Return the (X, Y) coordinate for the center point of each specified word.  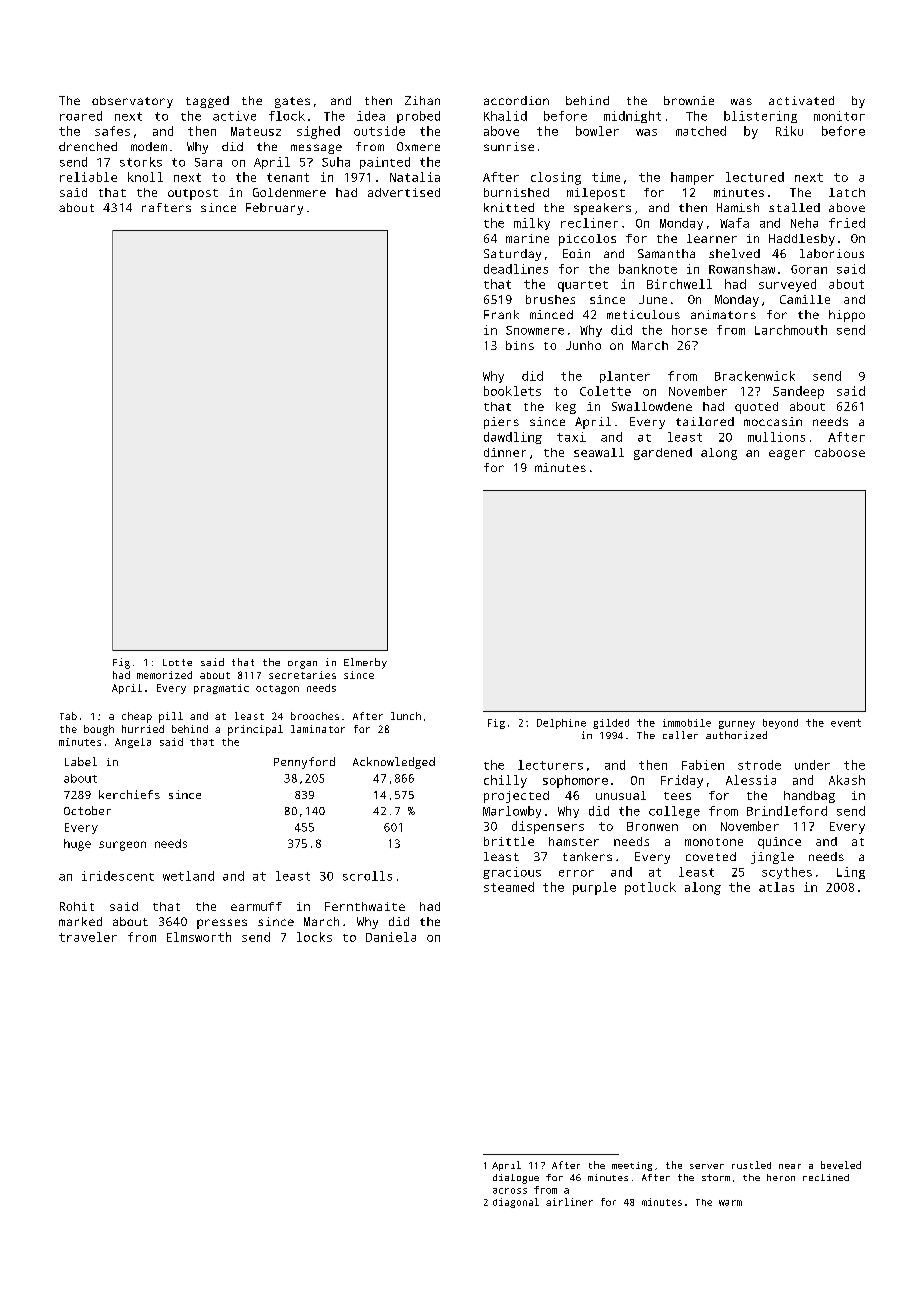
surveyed (787, 285)
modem (149, 146)
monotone (714, 842)
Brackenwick (755, 376)
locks (314, 937)
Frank (501, 314)
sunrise (509, 146)
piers (501, 423)
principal (255, 730)
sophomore (575, 781)
